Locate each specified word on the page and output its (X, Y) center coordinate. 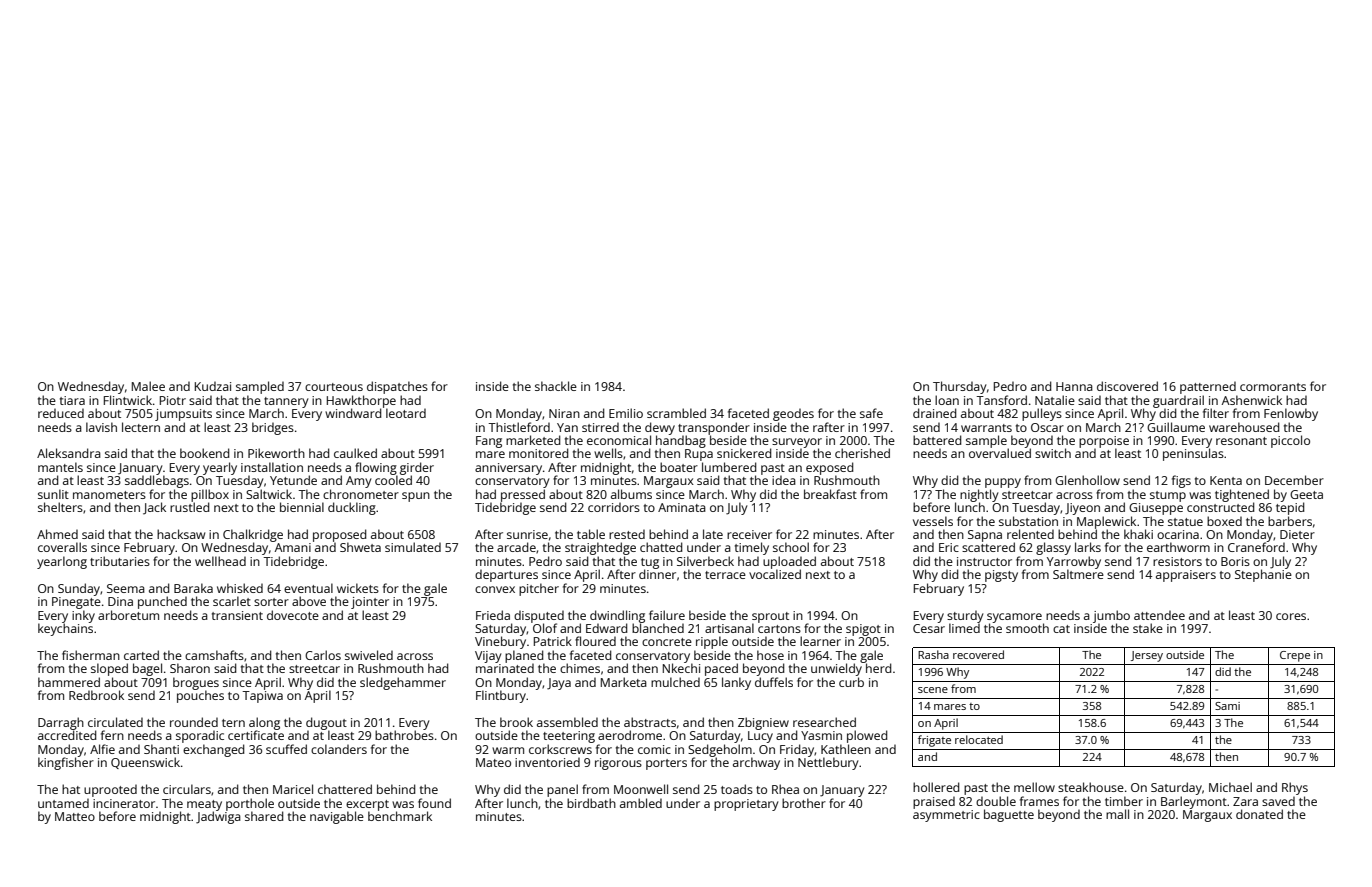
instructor (984, 561)
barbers (1290, 521)
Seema (126, 588)
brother (804, 803)
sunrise (527, 534)
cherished (862, 453)
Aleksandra (69, 453)
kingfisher (66, 763)
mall (1117, 814)
